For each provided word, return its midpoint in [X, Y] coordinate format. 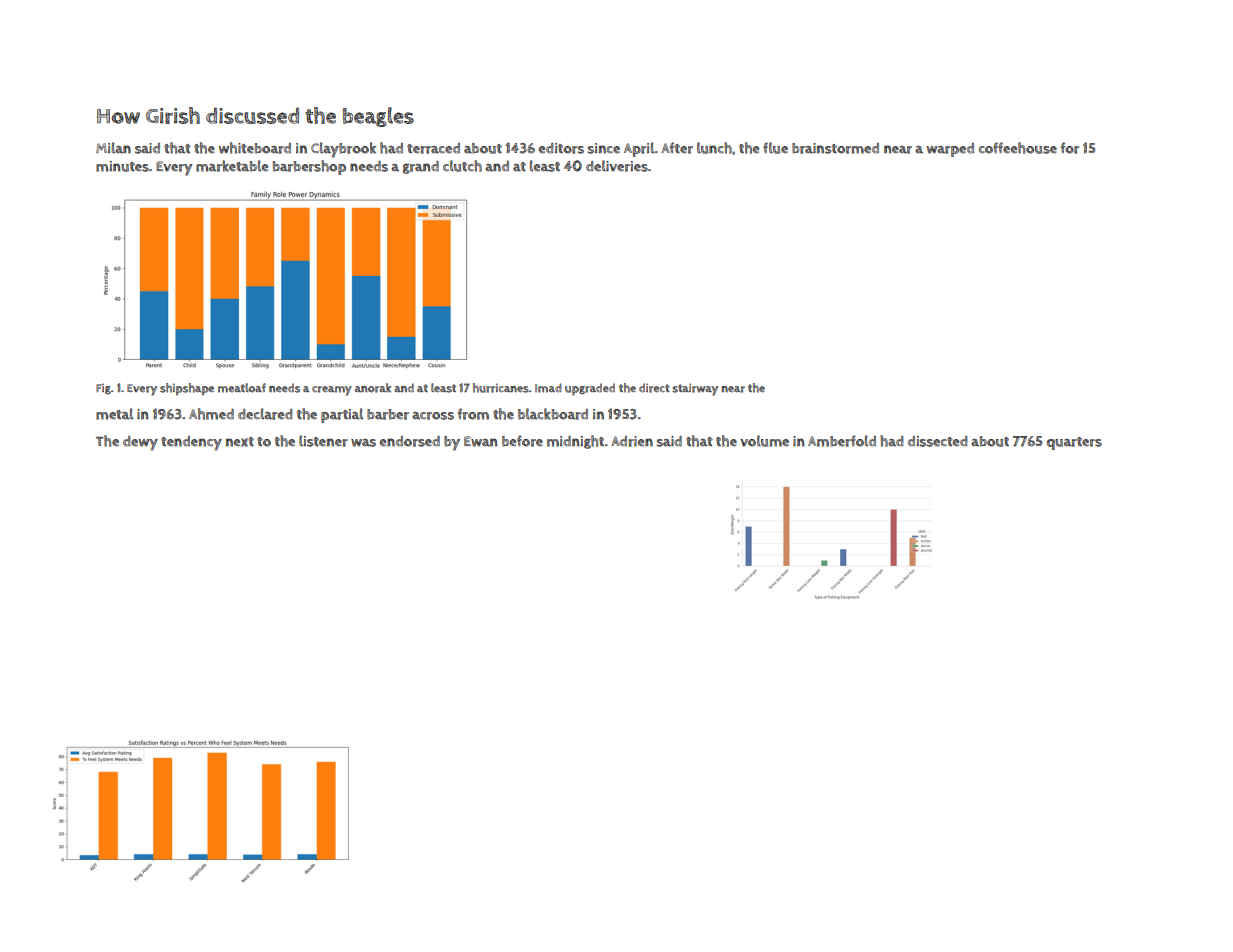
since [604, 148]
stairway [695, 389]
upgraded [590, 389]
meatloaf [242, 388]
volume [764, 441]
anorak [373, 388]
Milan [113, 148]
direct [654, 388]
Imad [548, 388]
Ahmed [211, 414]
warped [950, 150]
